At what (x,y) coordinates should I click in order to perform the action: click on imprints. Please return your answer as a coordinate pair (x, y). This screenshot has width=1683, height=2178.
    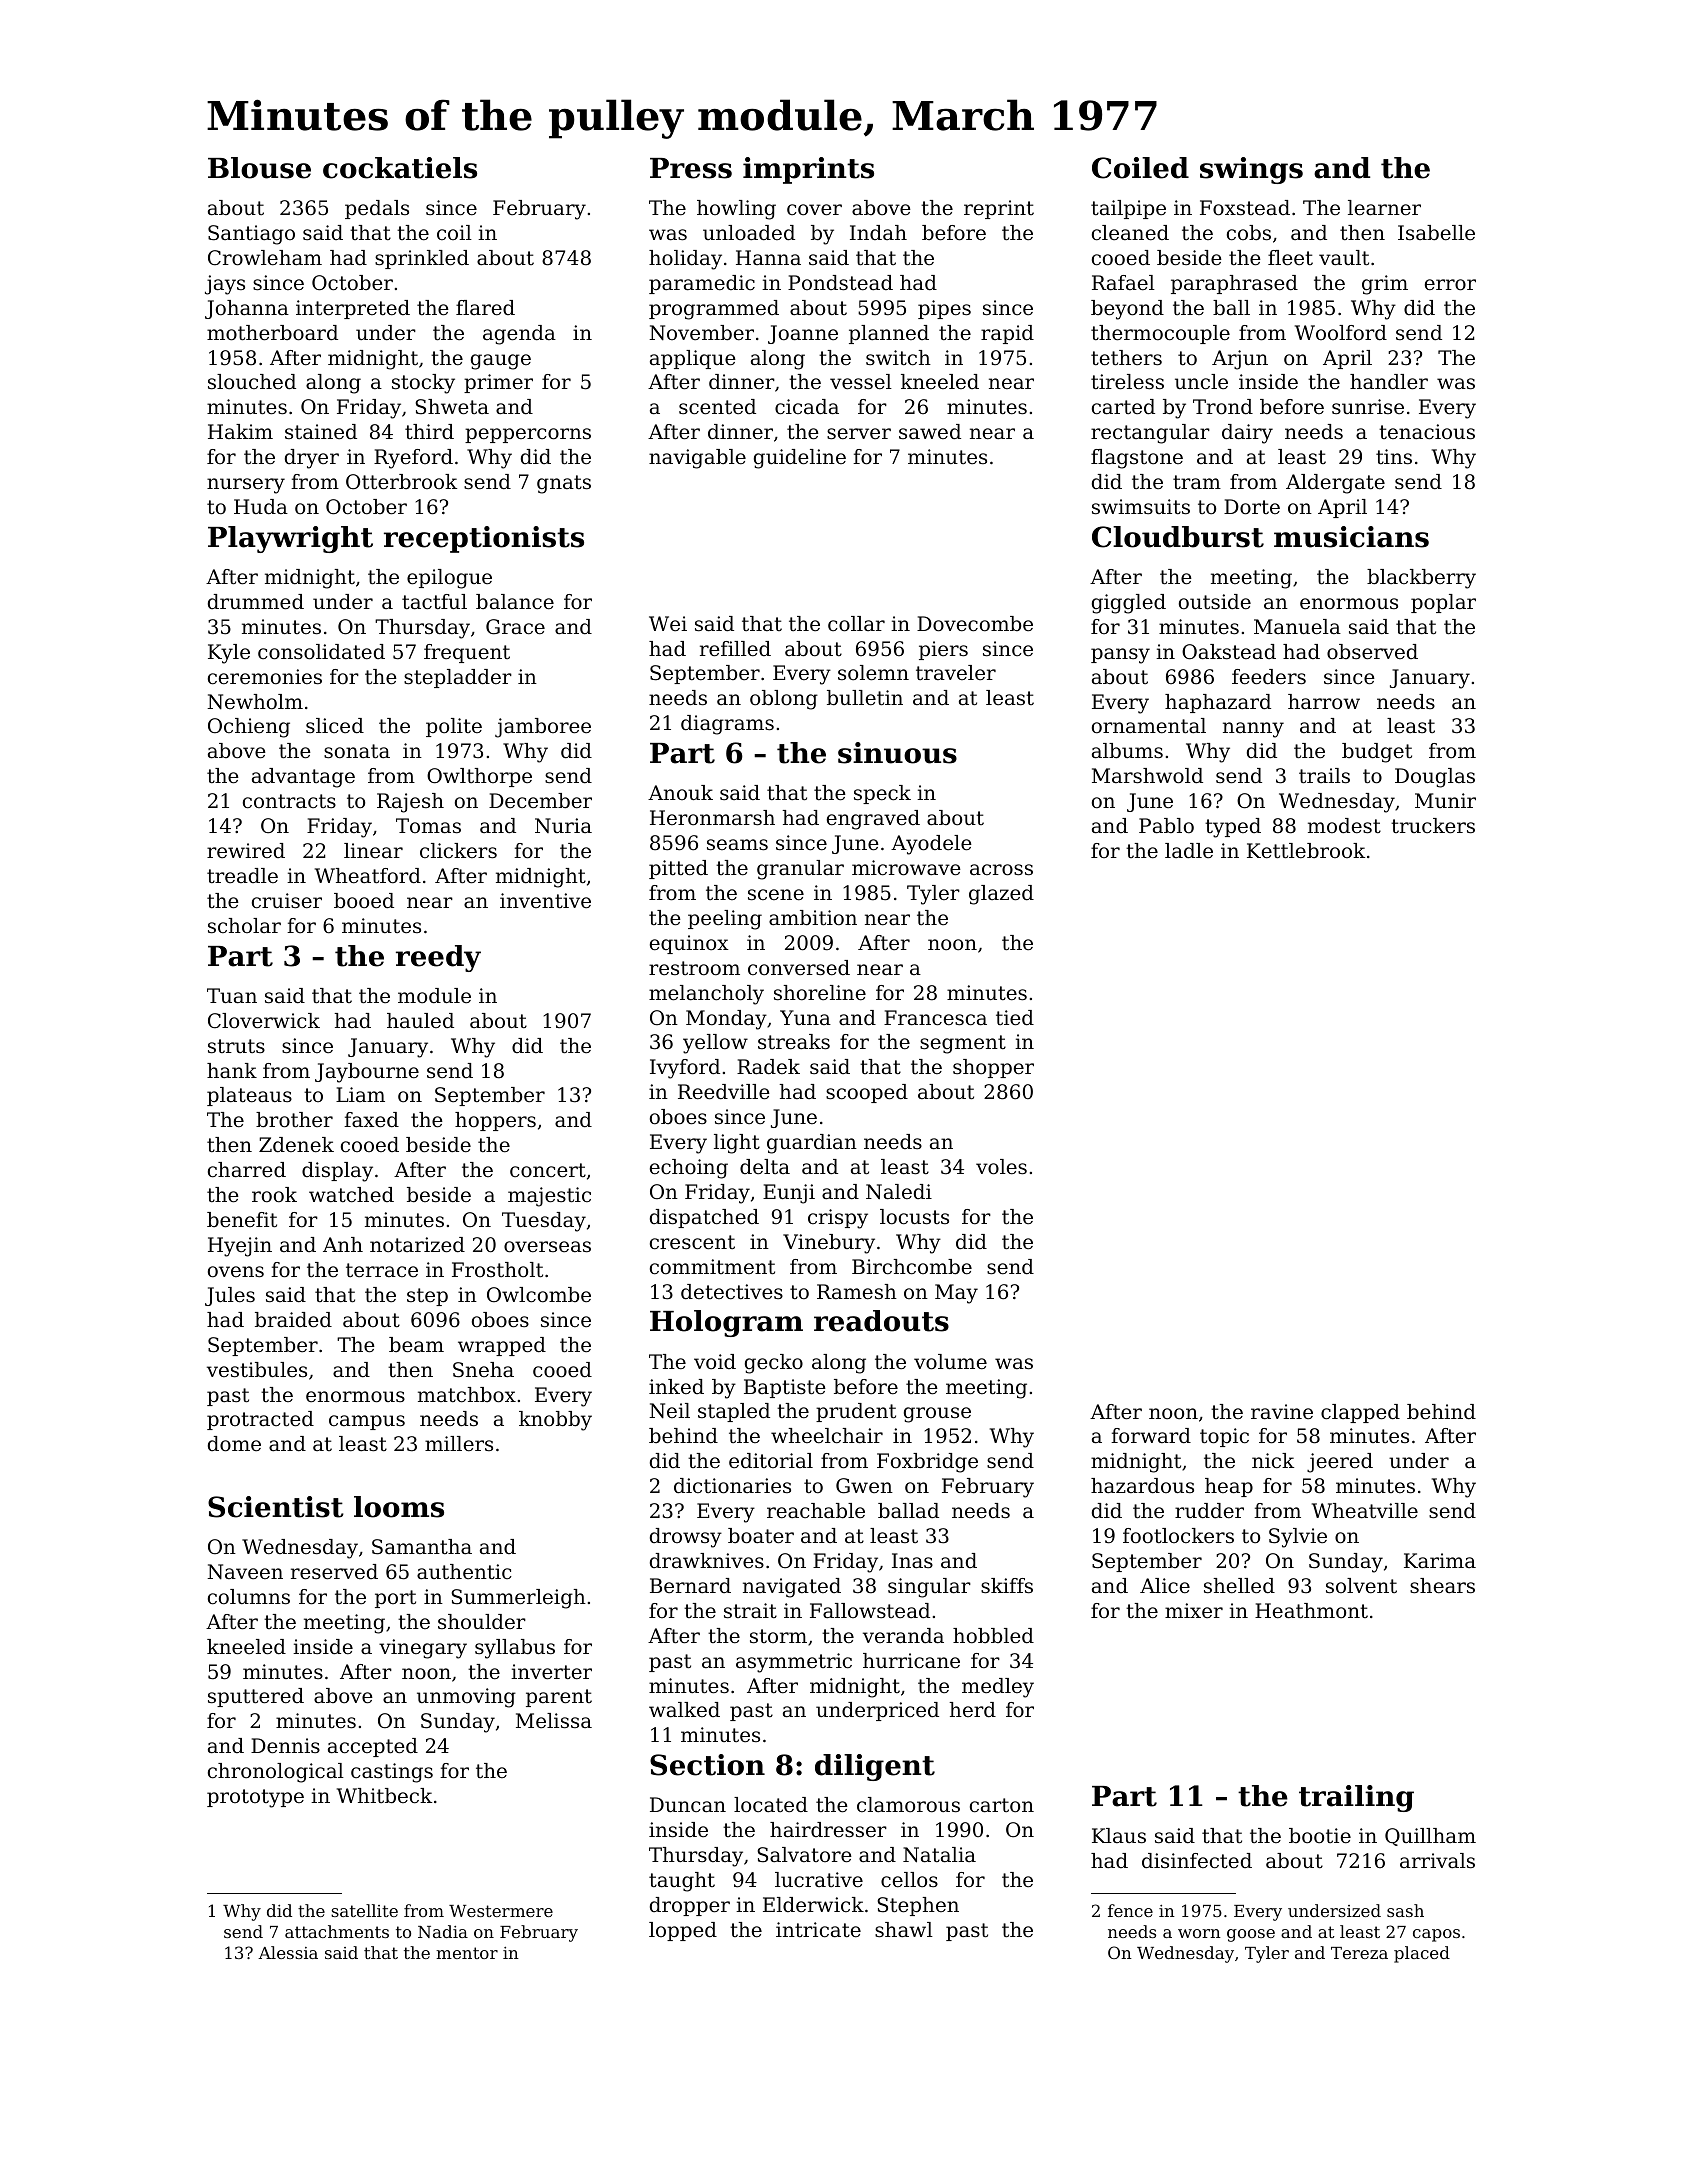
    Looking at the image, I should click on (808, 170).
